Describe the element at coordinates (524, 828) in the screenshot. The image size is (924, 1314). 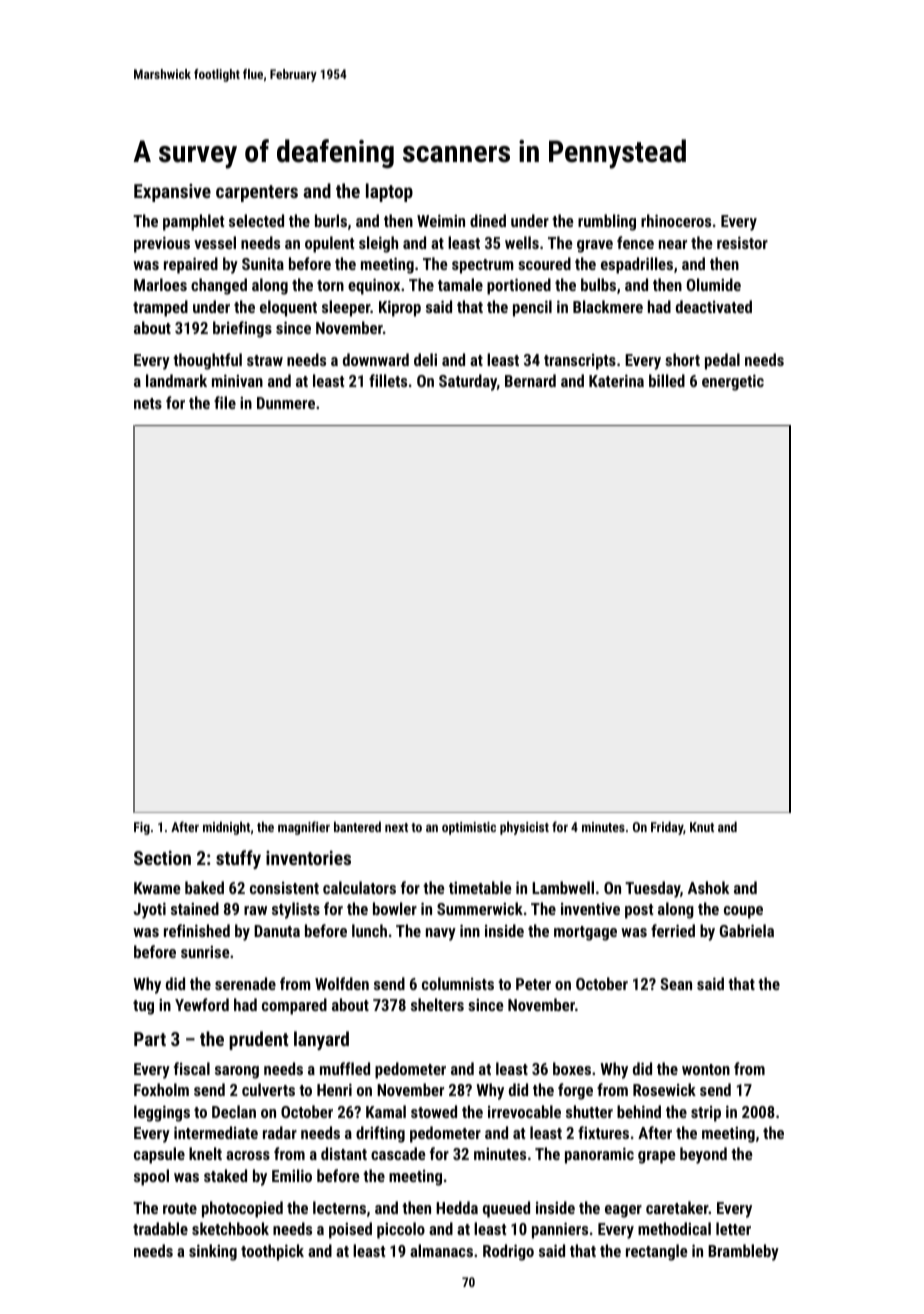
I see `physicist` at that location.
